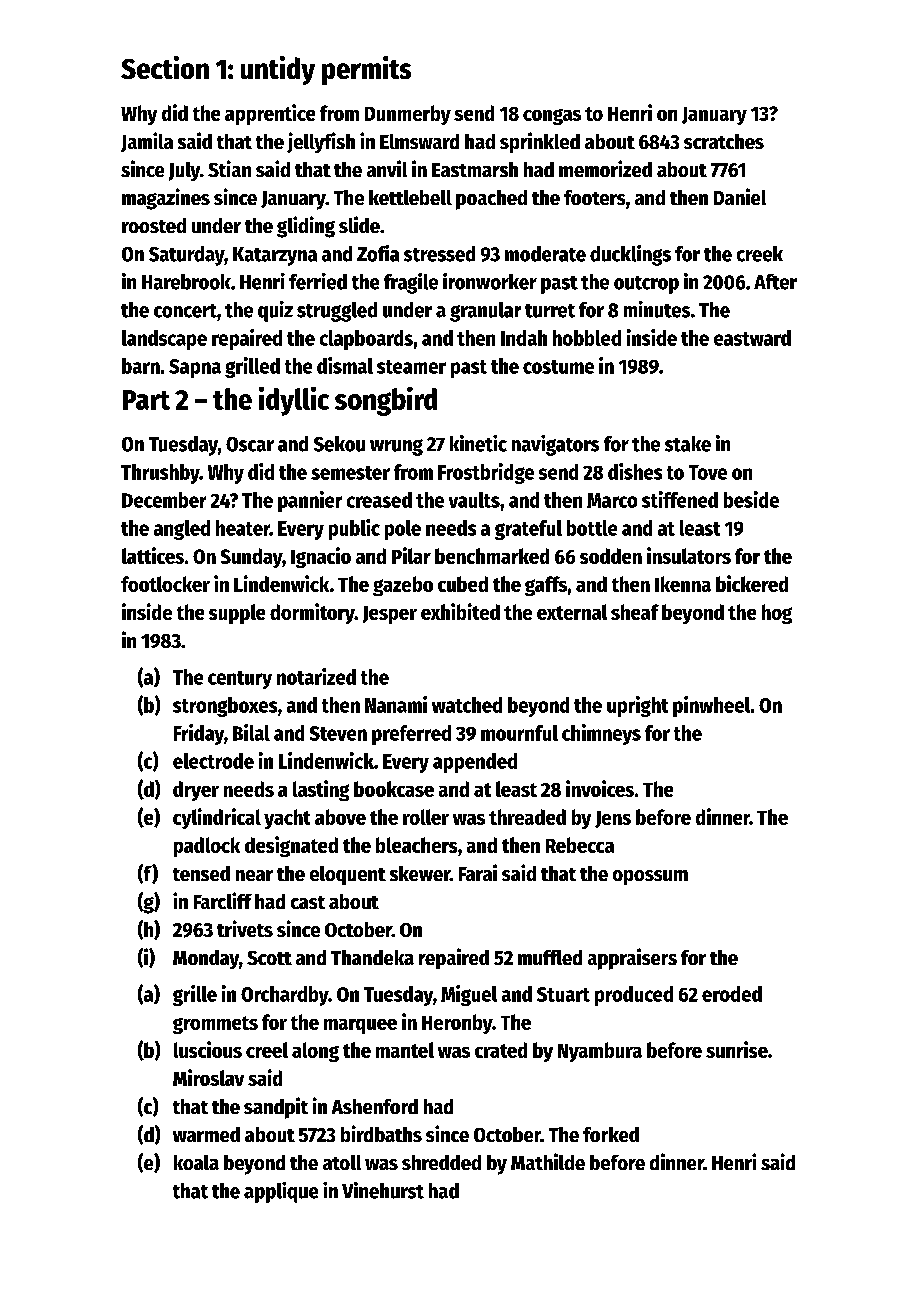 The height and width of the screenshot is (1308, 924). I want to click on roosted, so click(154, 225).
